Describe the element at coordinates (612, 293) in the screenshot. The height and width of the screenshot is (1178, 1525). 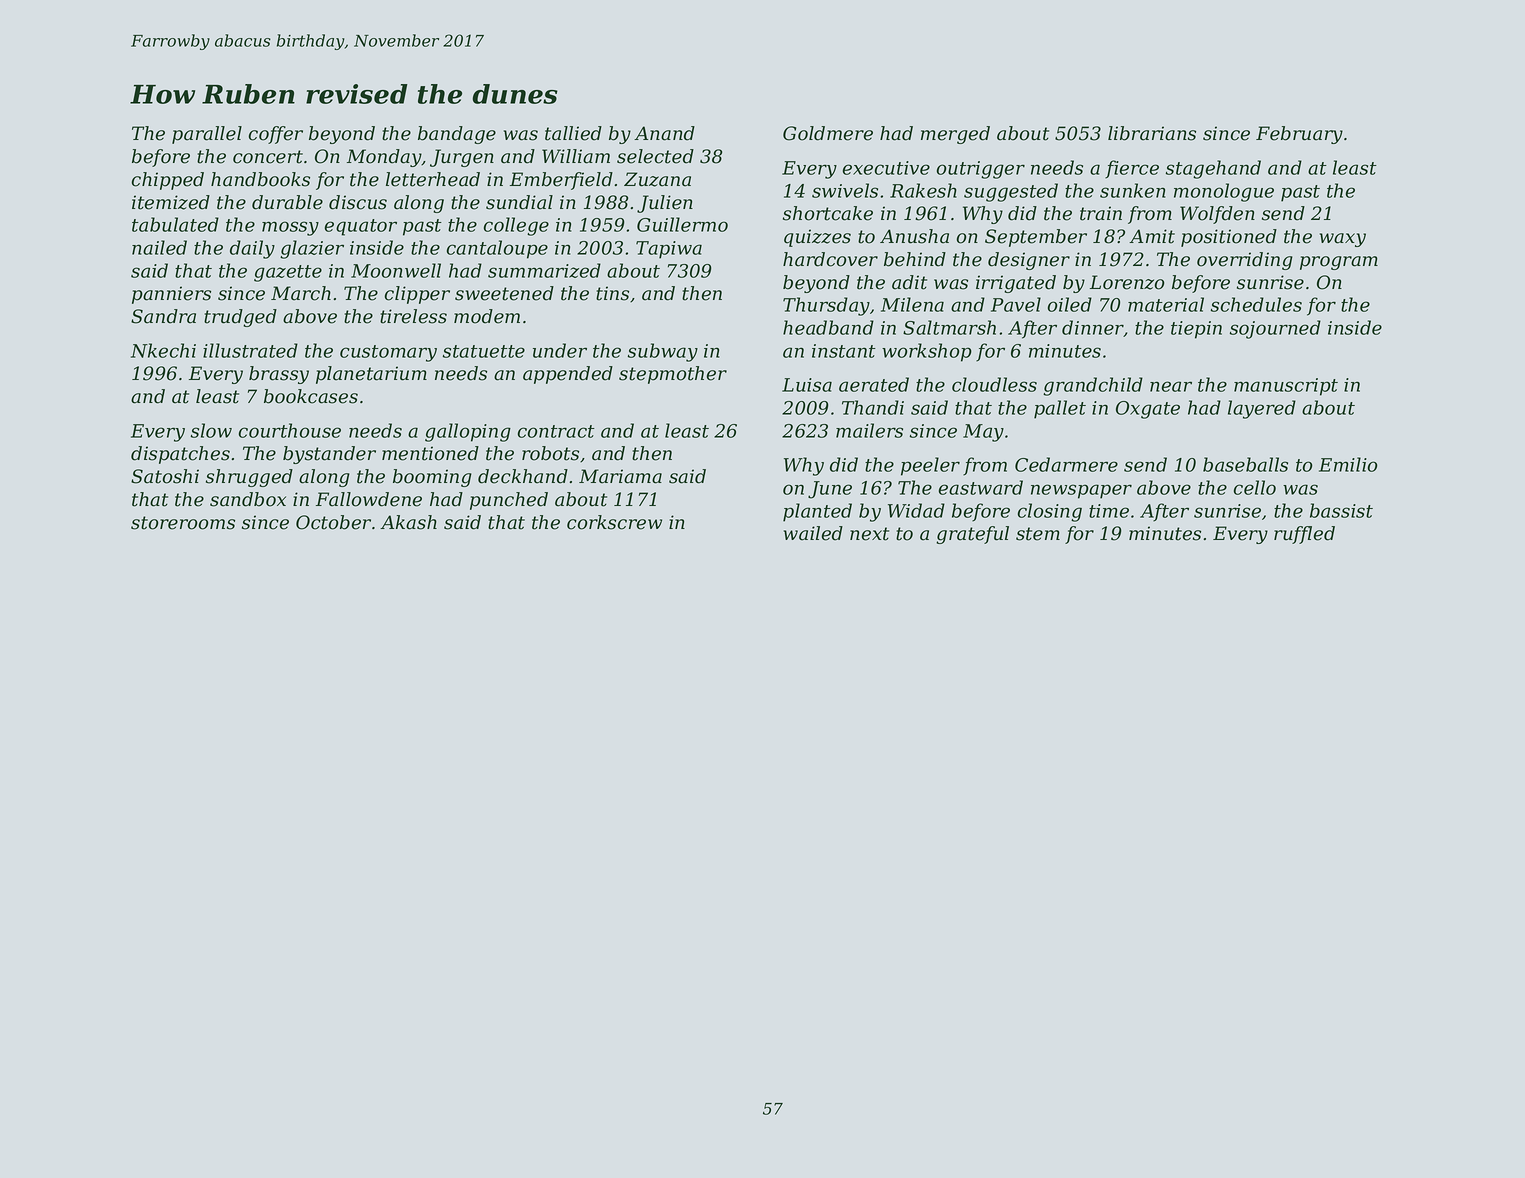
I see `tins` at that location.
